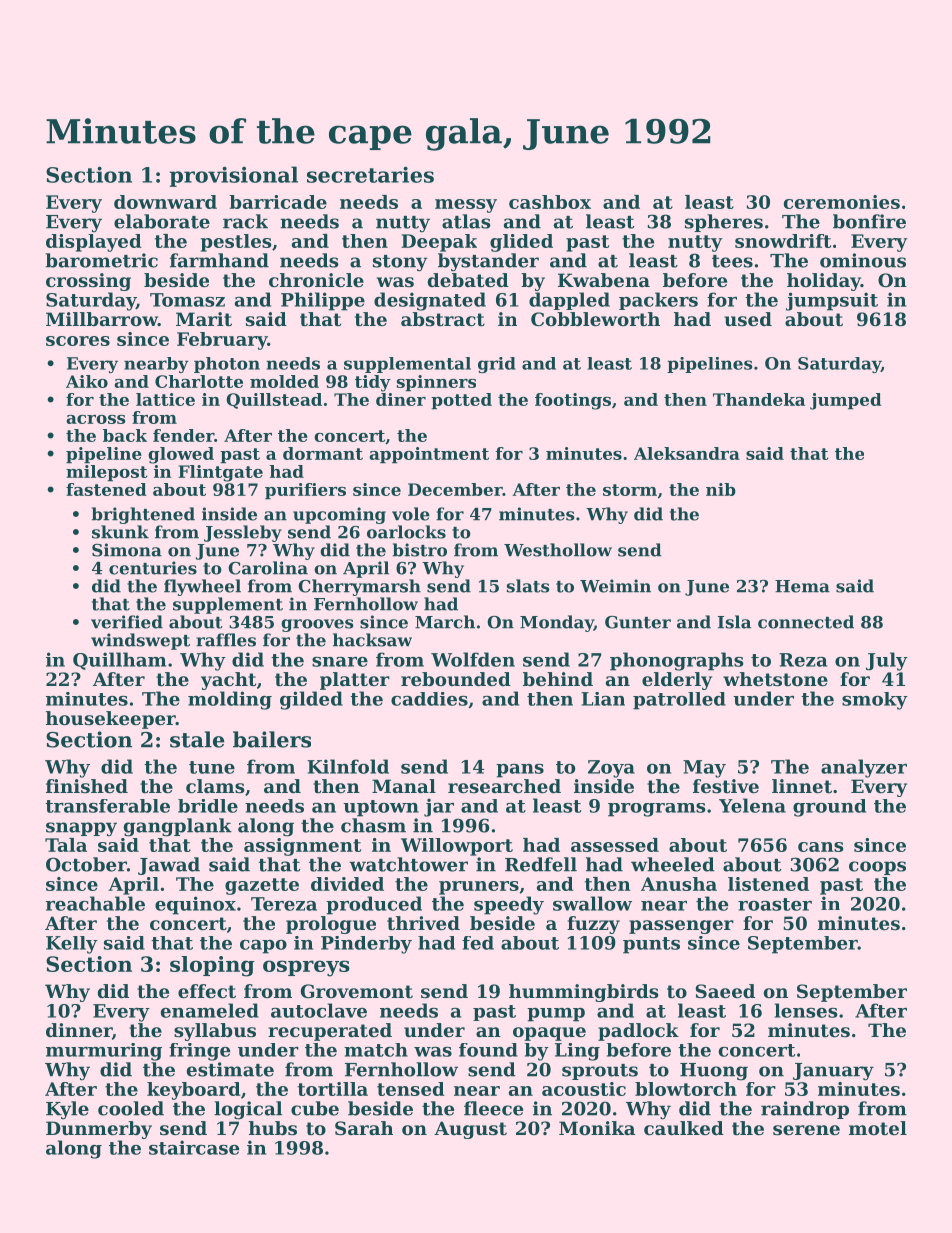 The width and height of the page is (952, 1233). Describe the element at coordinates (364, 1128) in the page. I see `Sarah` at that location.
